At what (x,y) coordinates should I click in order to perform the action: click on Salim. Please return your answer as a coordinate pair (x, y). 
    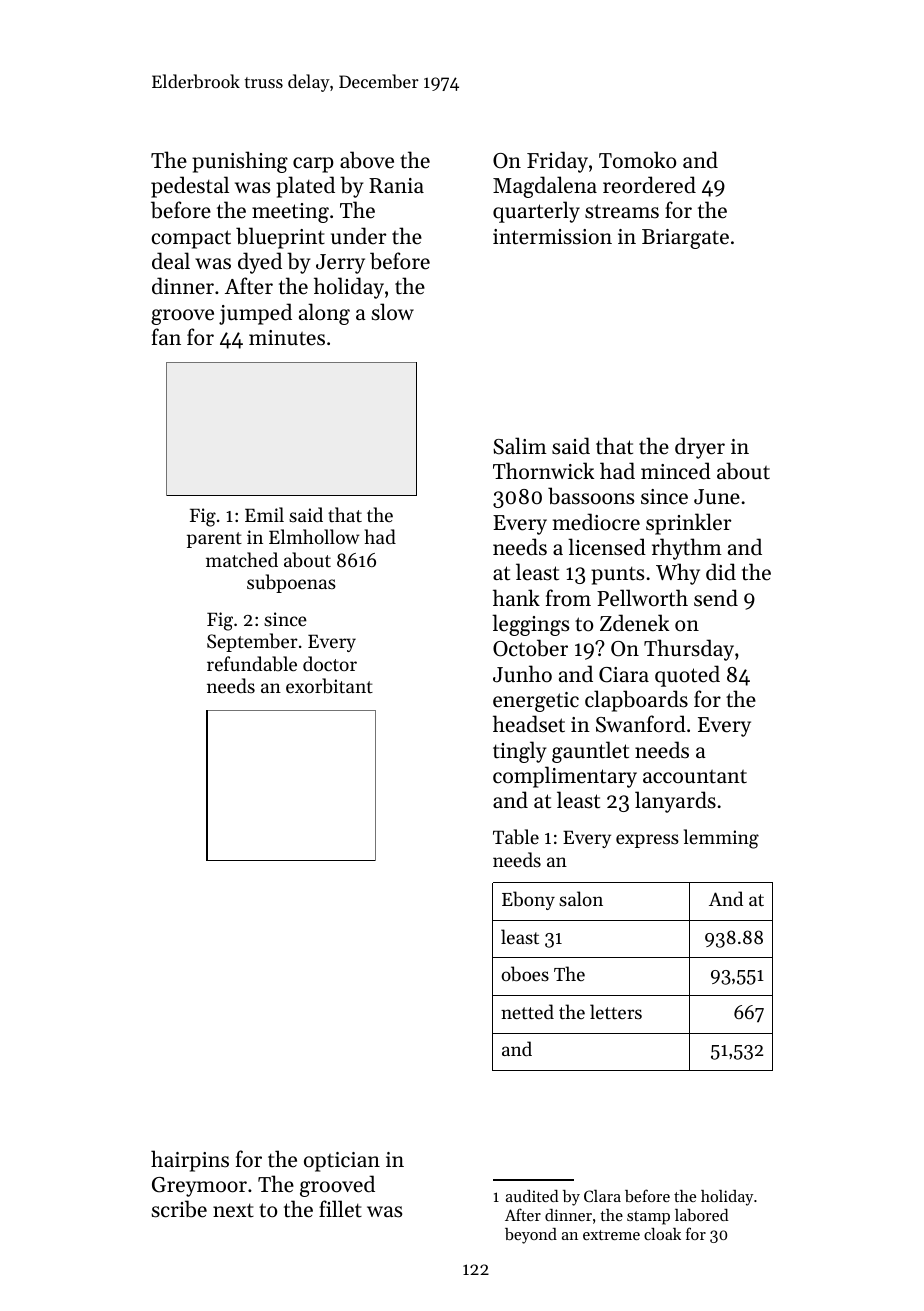
    Looking at the image, I should click on (520, 446).
